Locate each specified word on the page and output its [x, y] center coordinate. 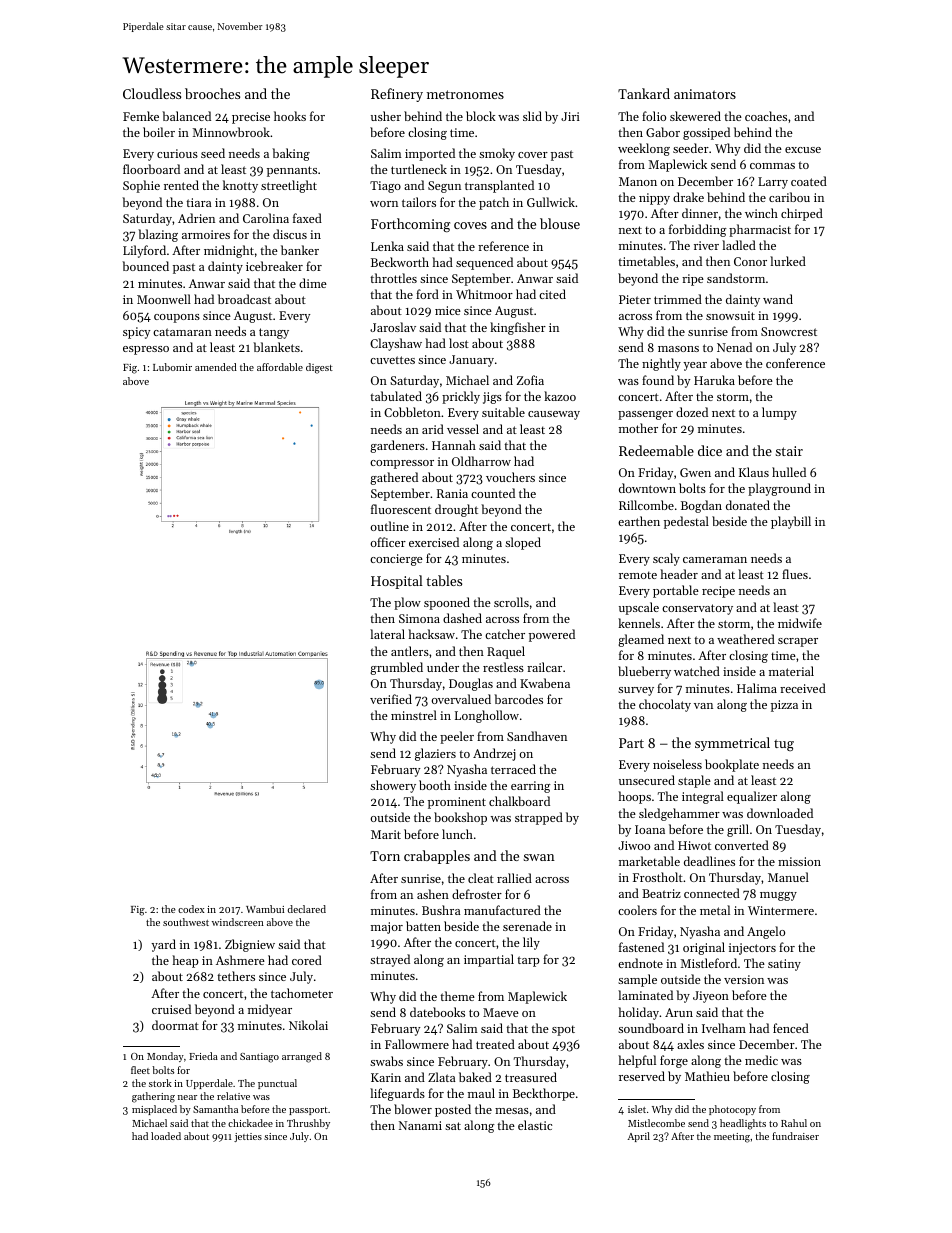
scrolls [511, 602]
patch [494, 203]
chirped [802, 214]
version [744, 979]
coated [809, 181]
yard [163, 945]
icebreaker [274, 266]
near [187, 1097]
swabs [386, 1061]
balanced [186, 116]
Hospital [397, 582]
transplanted [499, 186]
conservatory [697, 609]
